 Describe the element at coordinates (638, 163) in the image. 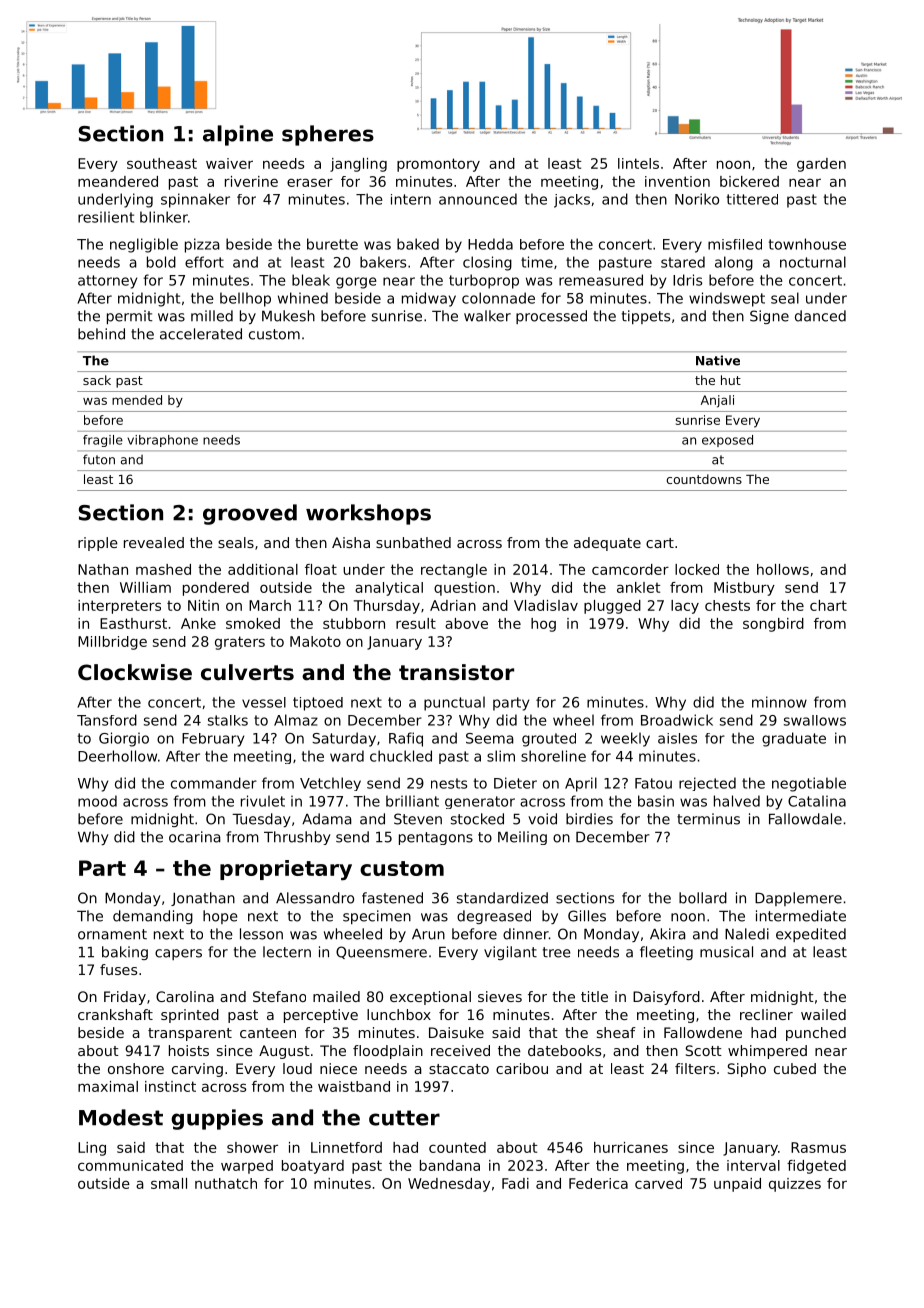

I see `lintels` at that location.
